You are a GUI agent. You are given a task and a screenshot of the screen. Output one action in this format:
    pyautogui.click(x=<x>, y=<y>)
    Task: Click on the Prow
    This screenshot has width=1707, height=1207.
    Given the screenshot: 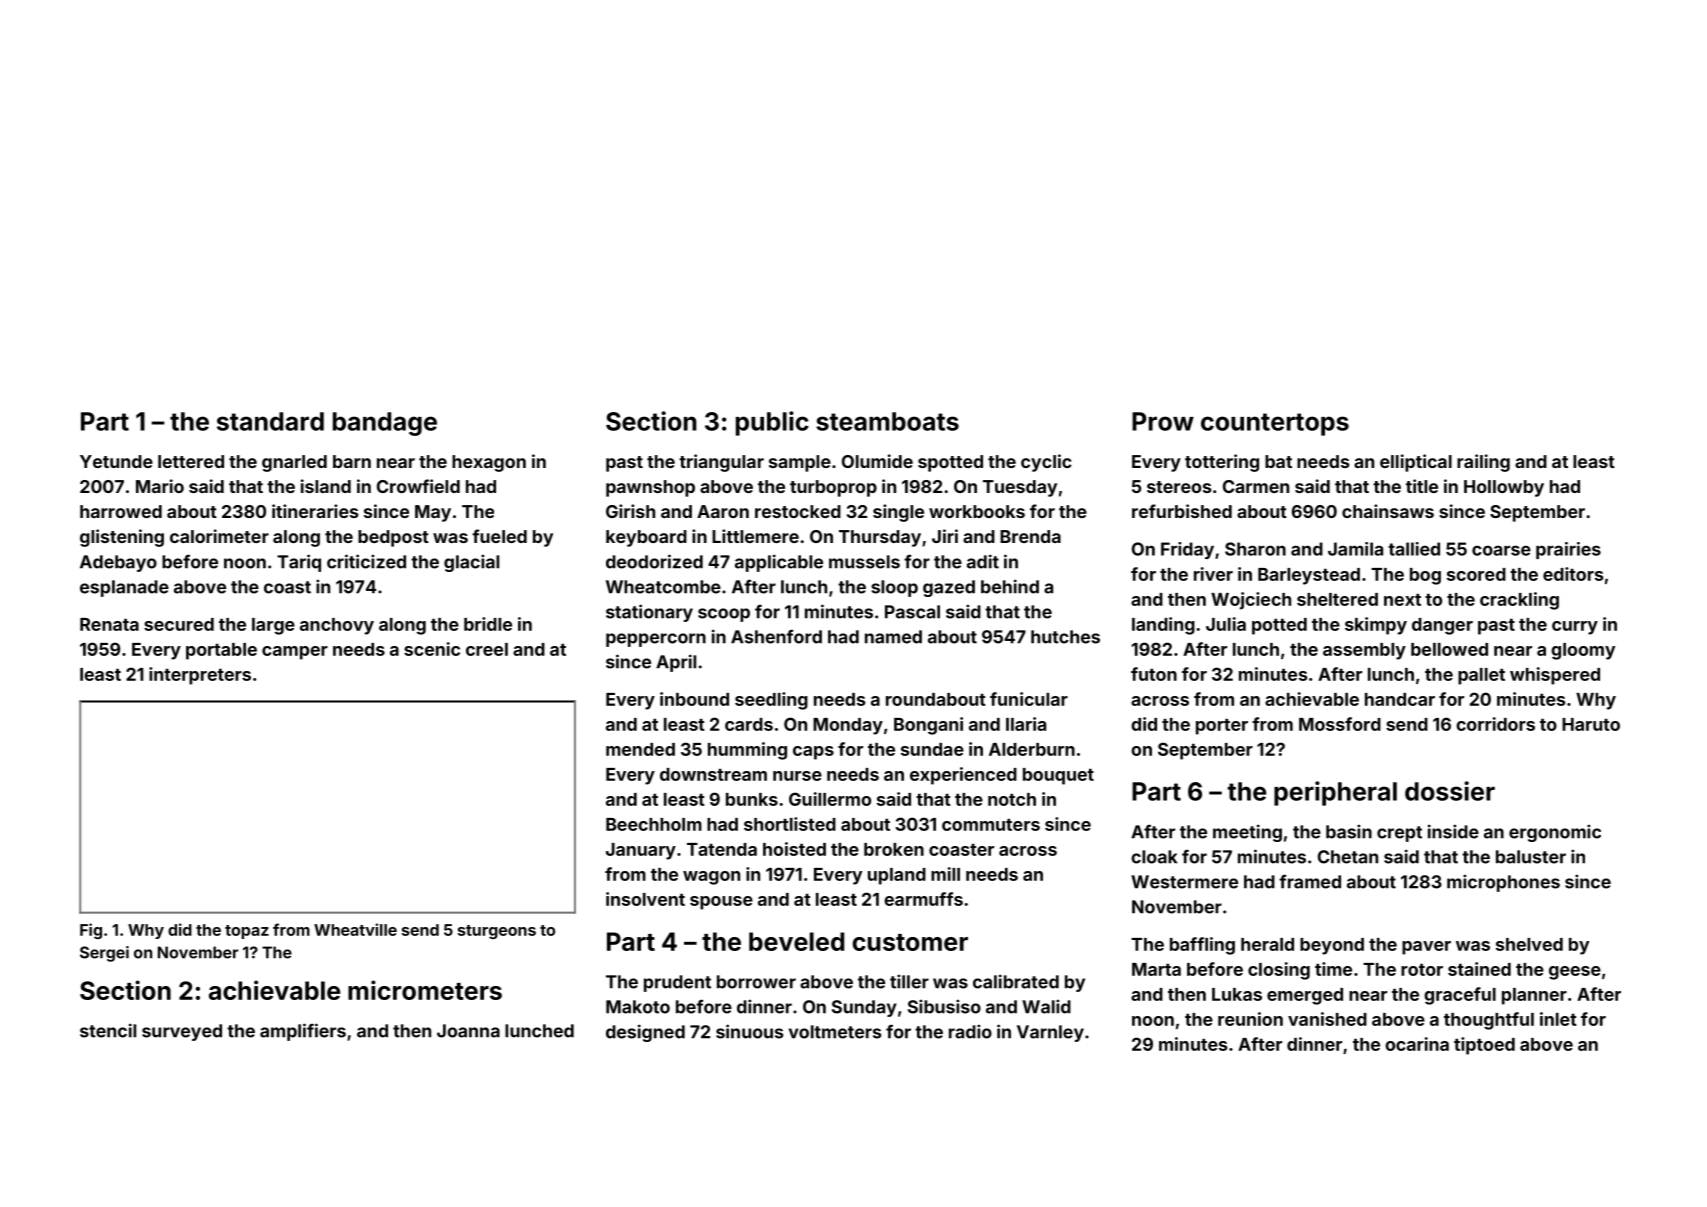 What is the action you would take?
    pyautogui.click(x=1163, y=421)
